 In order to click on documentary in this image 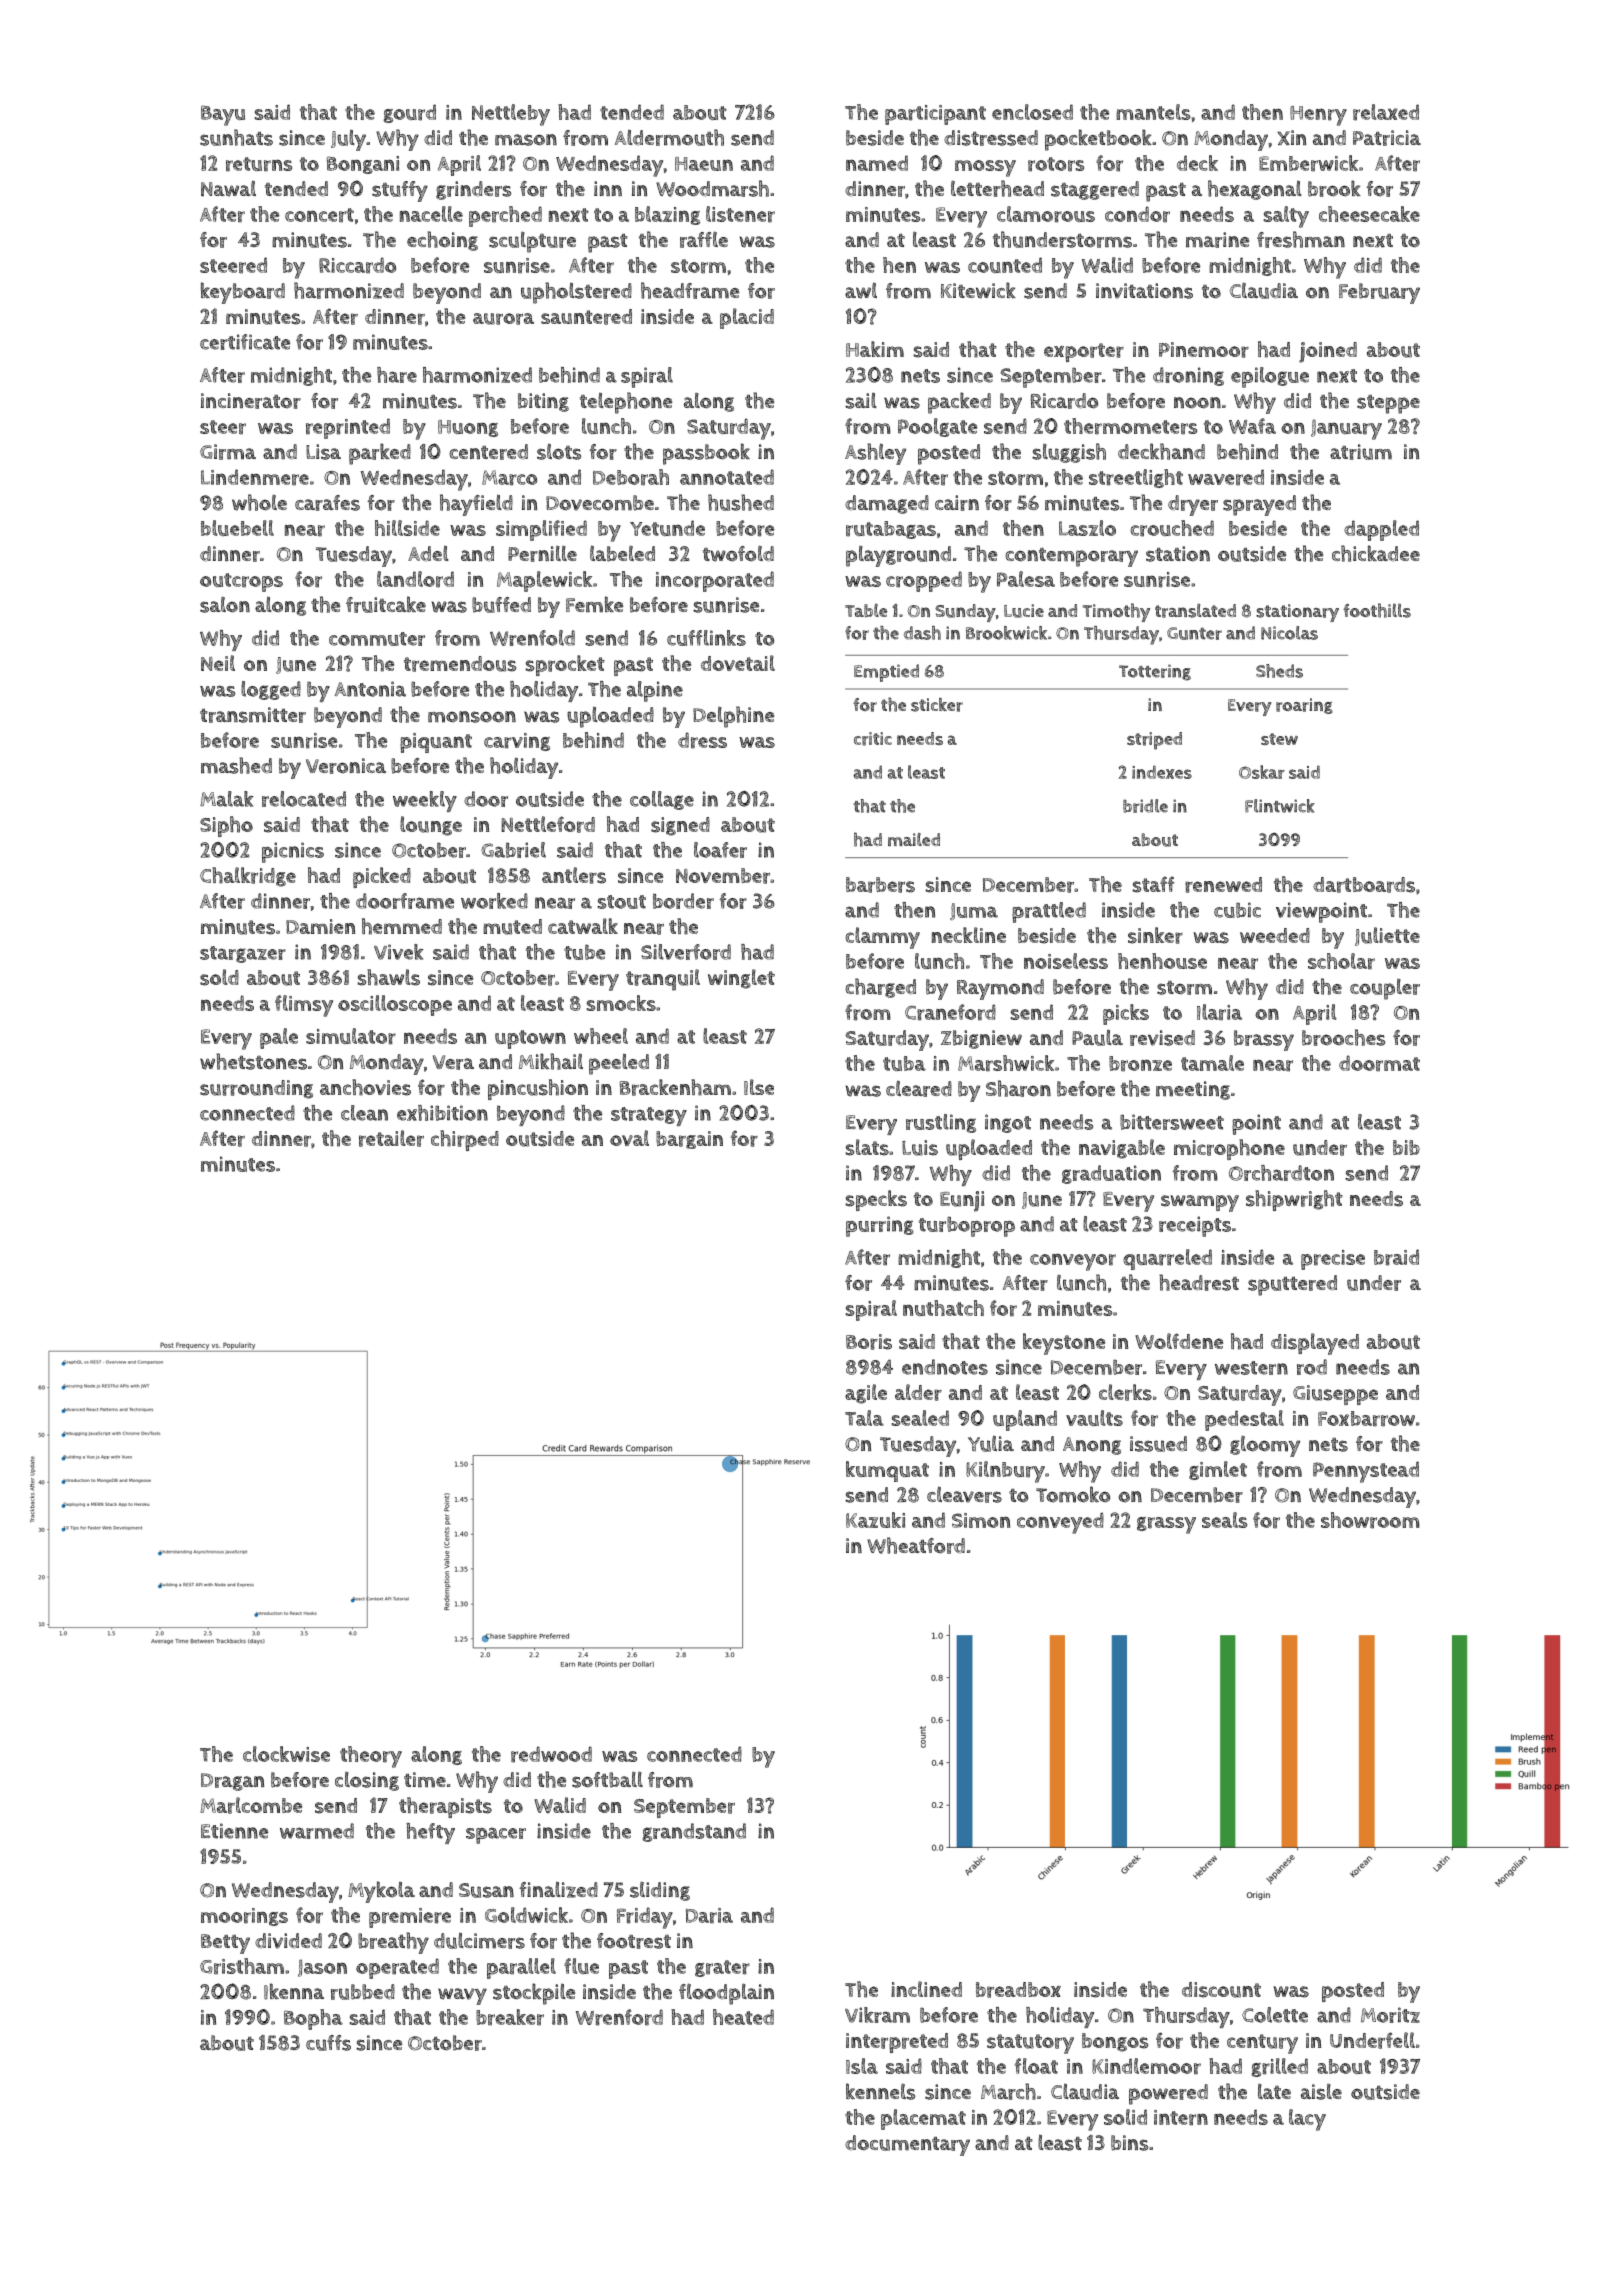, I will do `click(907, 2145)`.
